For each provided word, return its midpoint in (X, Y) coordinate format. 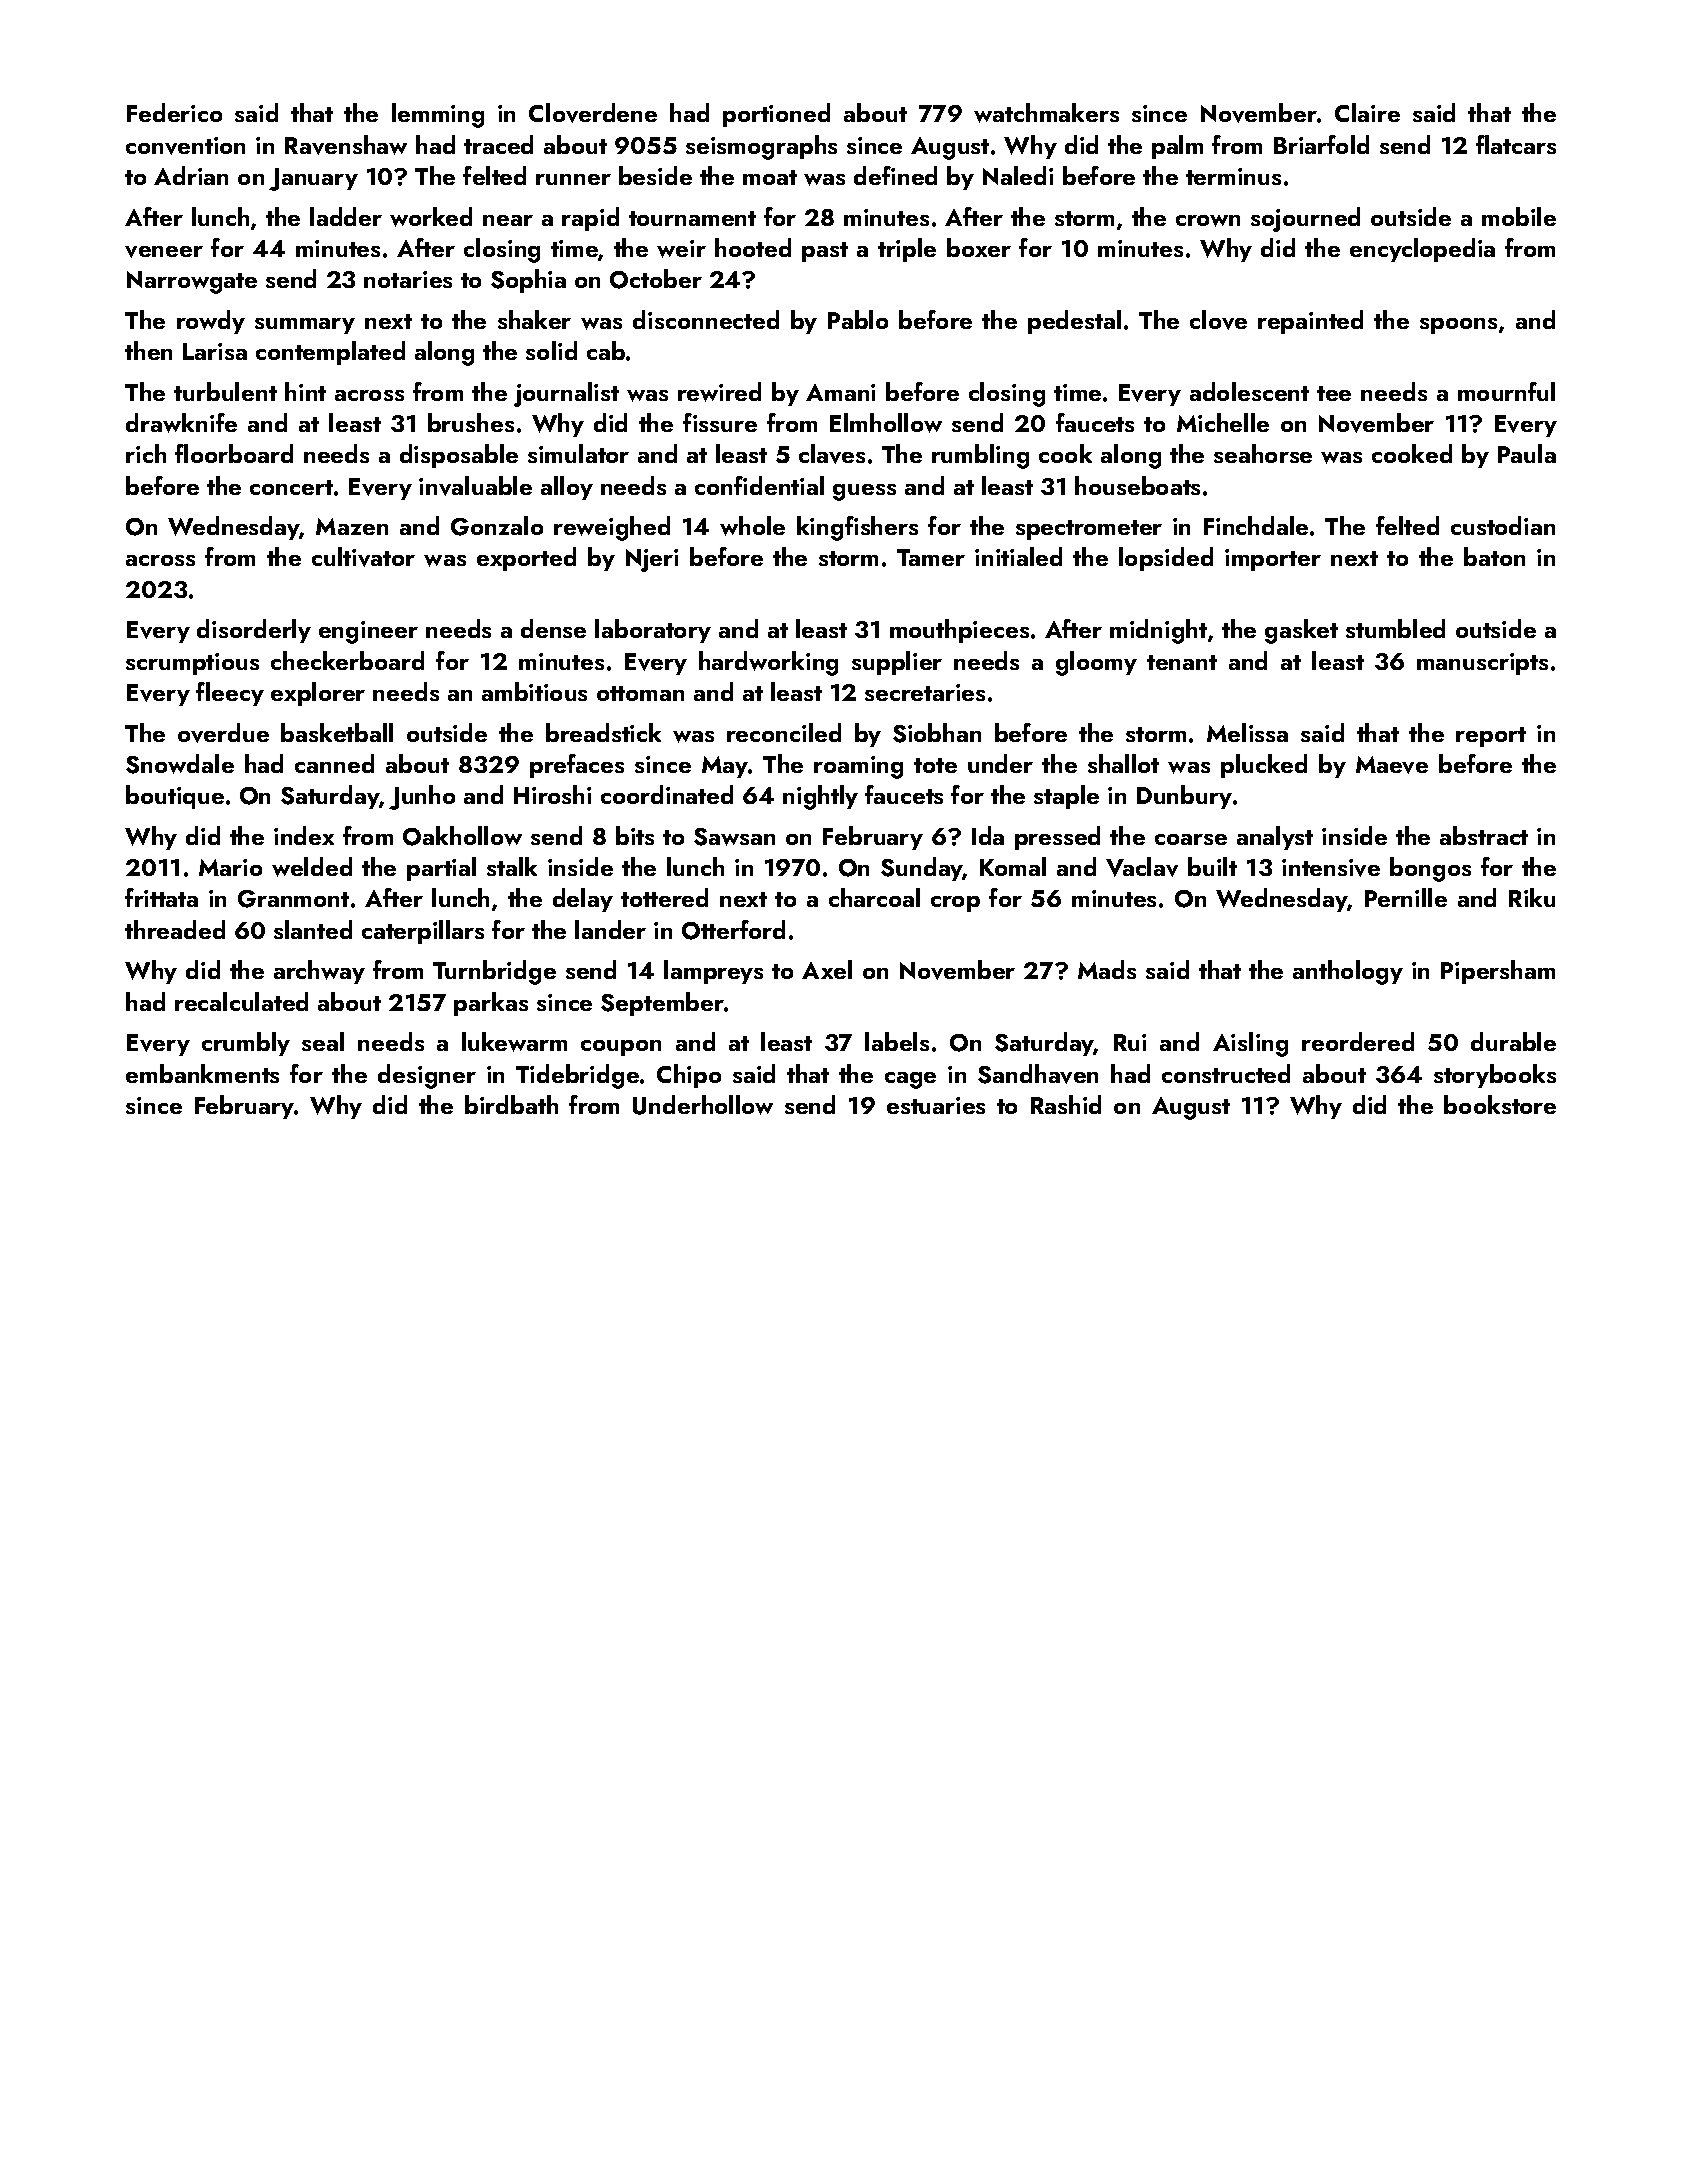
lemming (438, 115)
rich (146, 453)
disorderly (254, 631)
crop (955, 904)
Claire (1367, 112)
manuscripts (1482, 664)
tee (1334, 393)
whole (752, 526)
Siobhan (937, 733)
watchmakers (1046, 113)
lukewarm (514, 1042)
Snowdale (180, 764)
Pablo (858, 319)
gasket (1301, 631)
